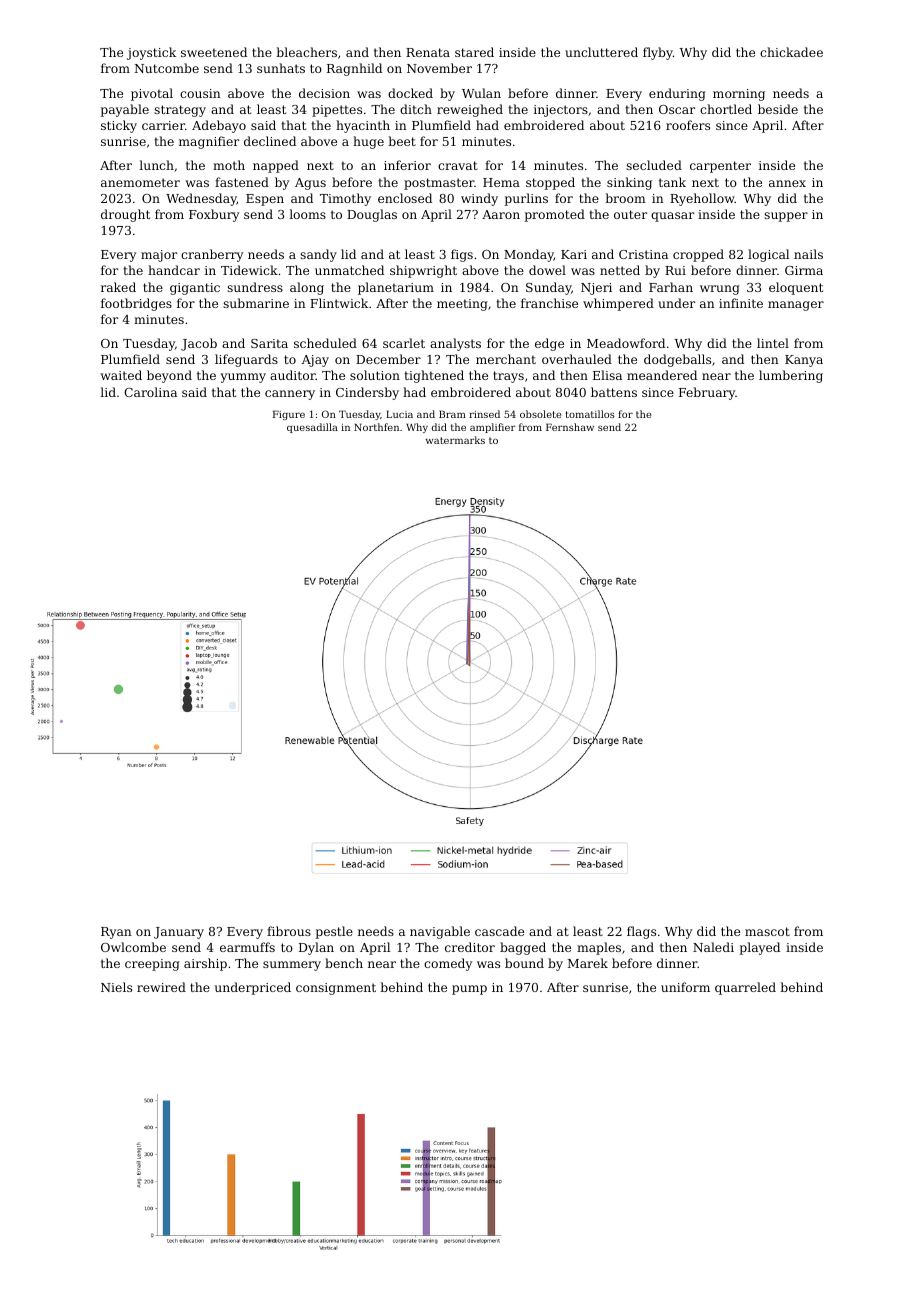 The height and width of the screenshot is (1308, 924). I want to click on navigable, so click(440, 932).
